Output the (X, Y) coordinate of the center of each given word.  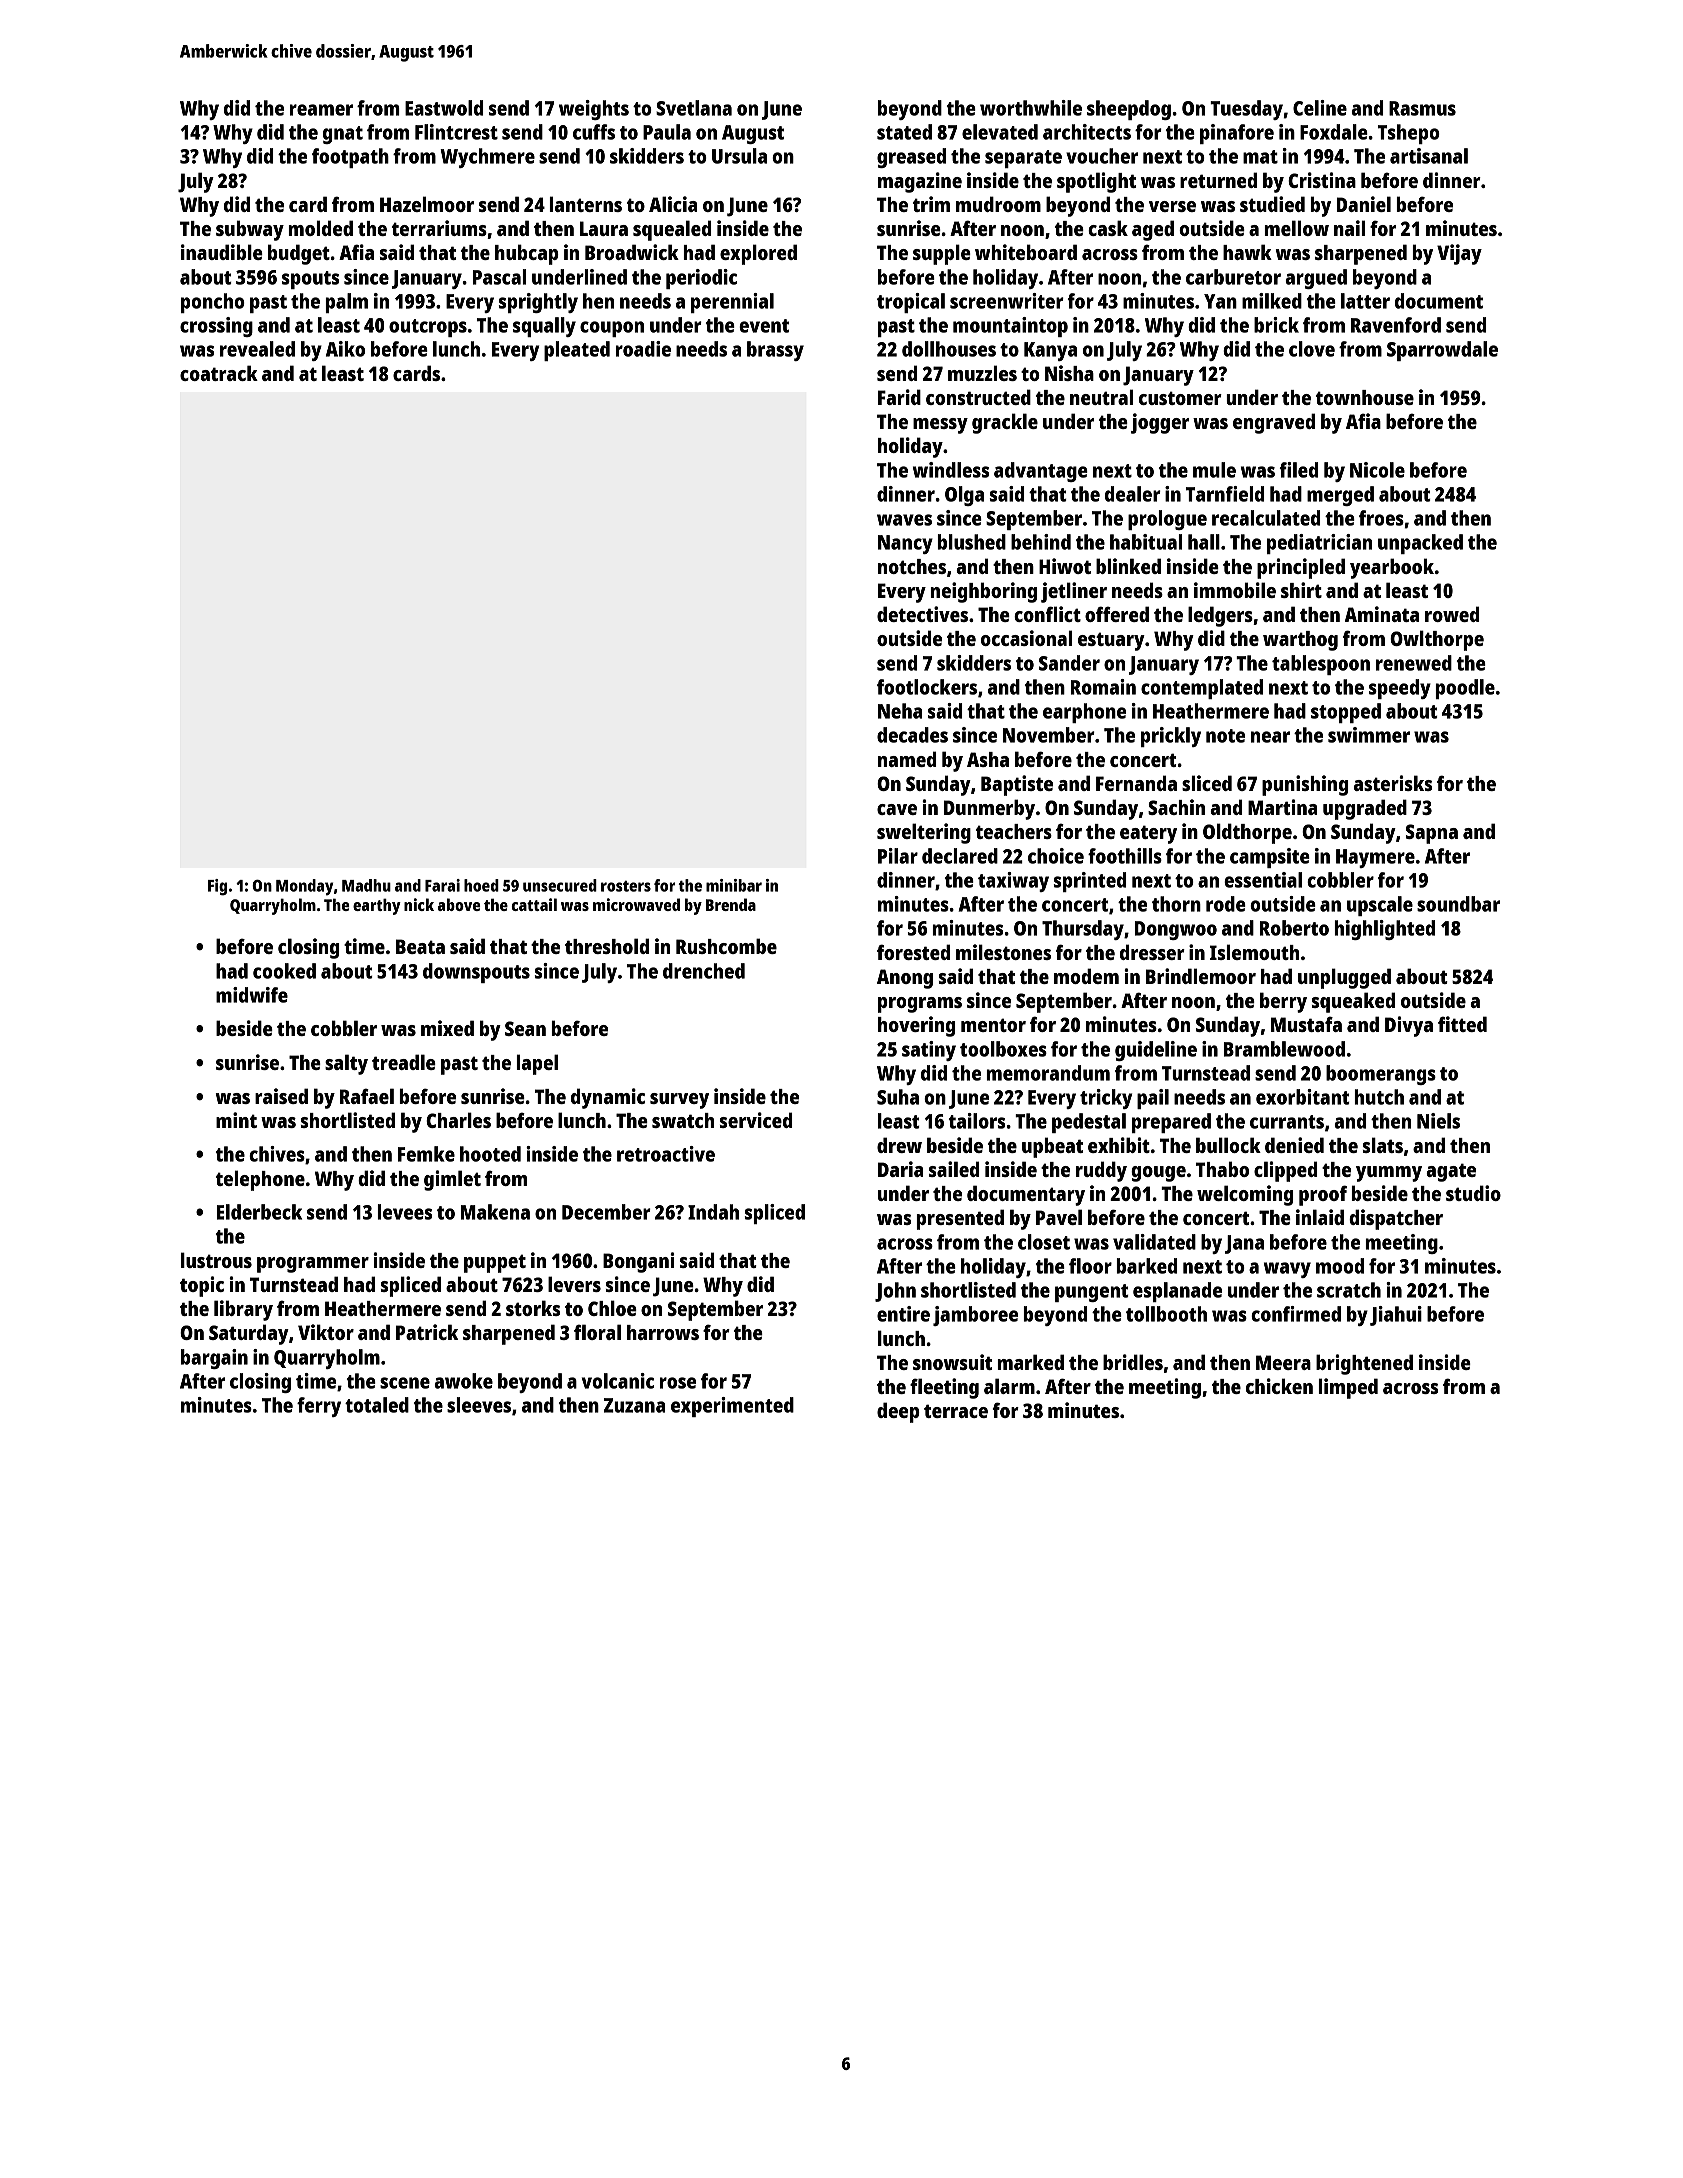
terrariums (439, 228)
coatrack (219, 373)
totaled (377, 1405)
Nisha (1069, 373)
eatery (1148, 834)
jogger (1160, 423)
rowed (1452, 614)
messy (940, 426)
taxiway (1013, 882)
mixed (447, 1028)
